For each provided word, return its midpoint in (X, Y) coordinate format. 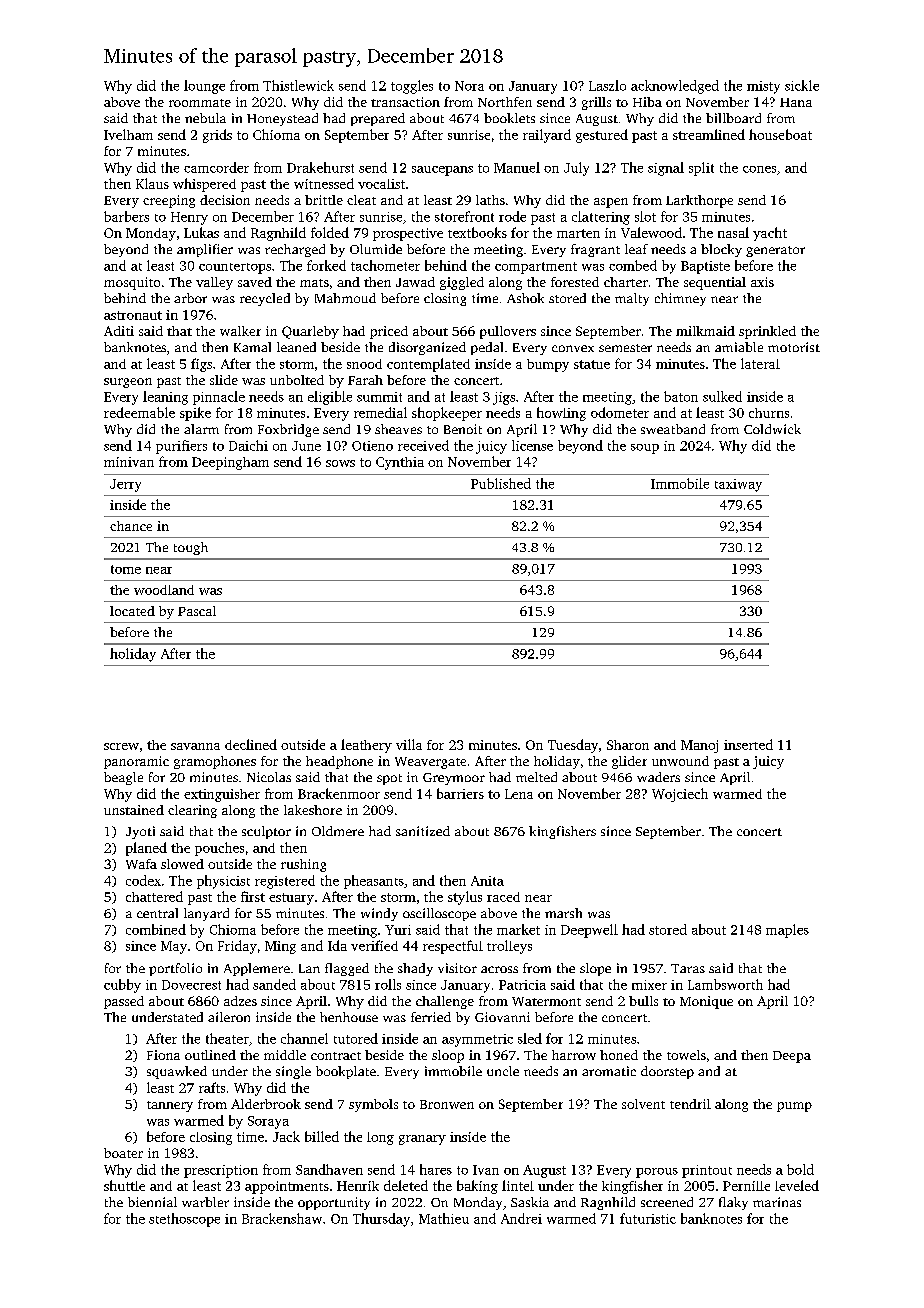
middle (285, 1055)
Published (501, 483)
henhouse (349, 1017)
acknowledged (675, 87)
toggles (412, 87)
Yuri (398, 930)
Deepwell (589, 931)
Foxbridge (288, 430)
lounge (204, 87)
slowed (182, 864)
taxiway (738, 485)
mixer (649, 985)
